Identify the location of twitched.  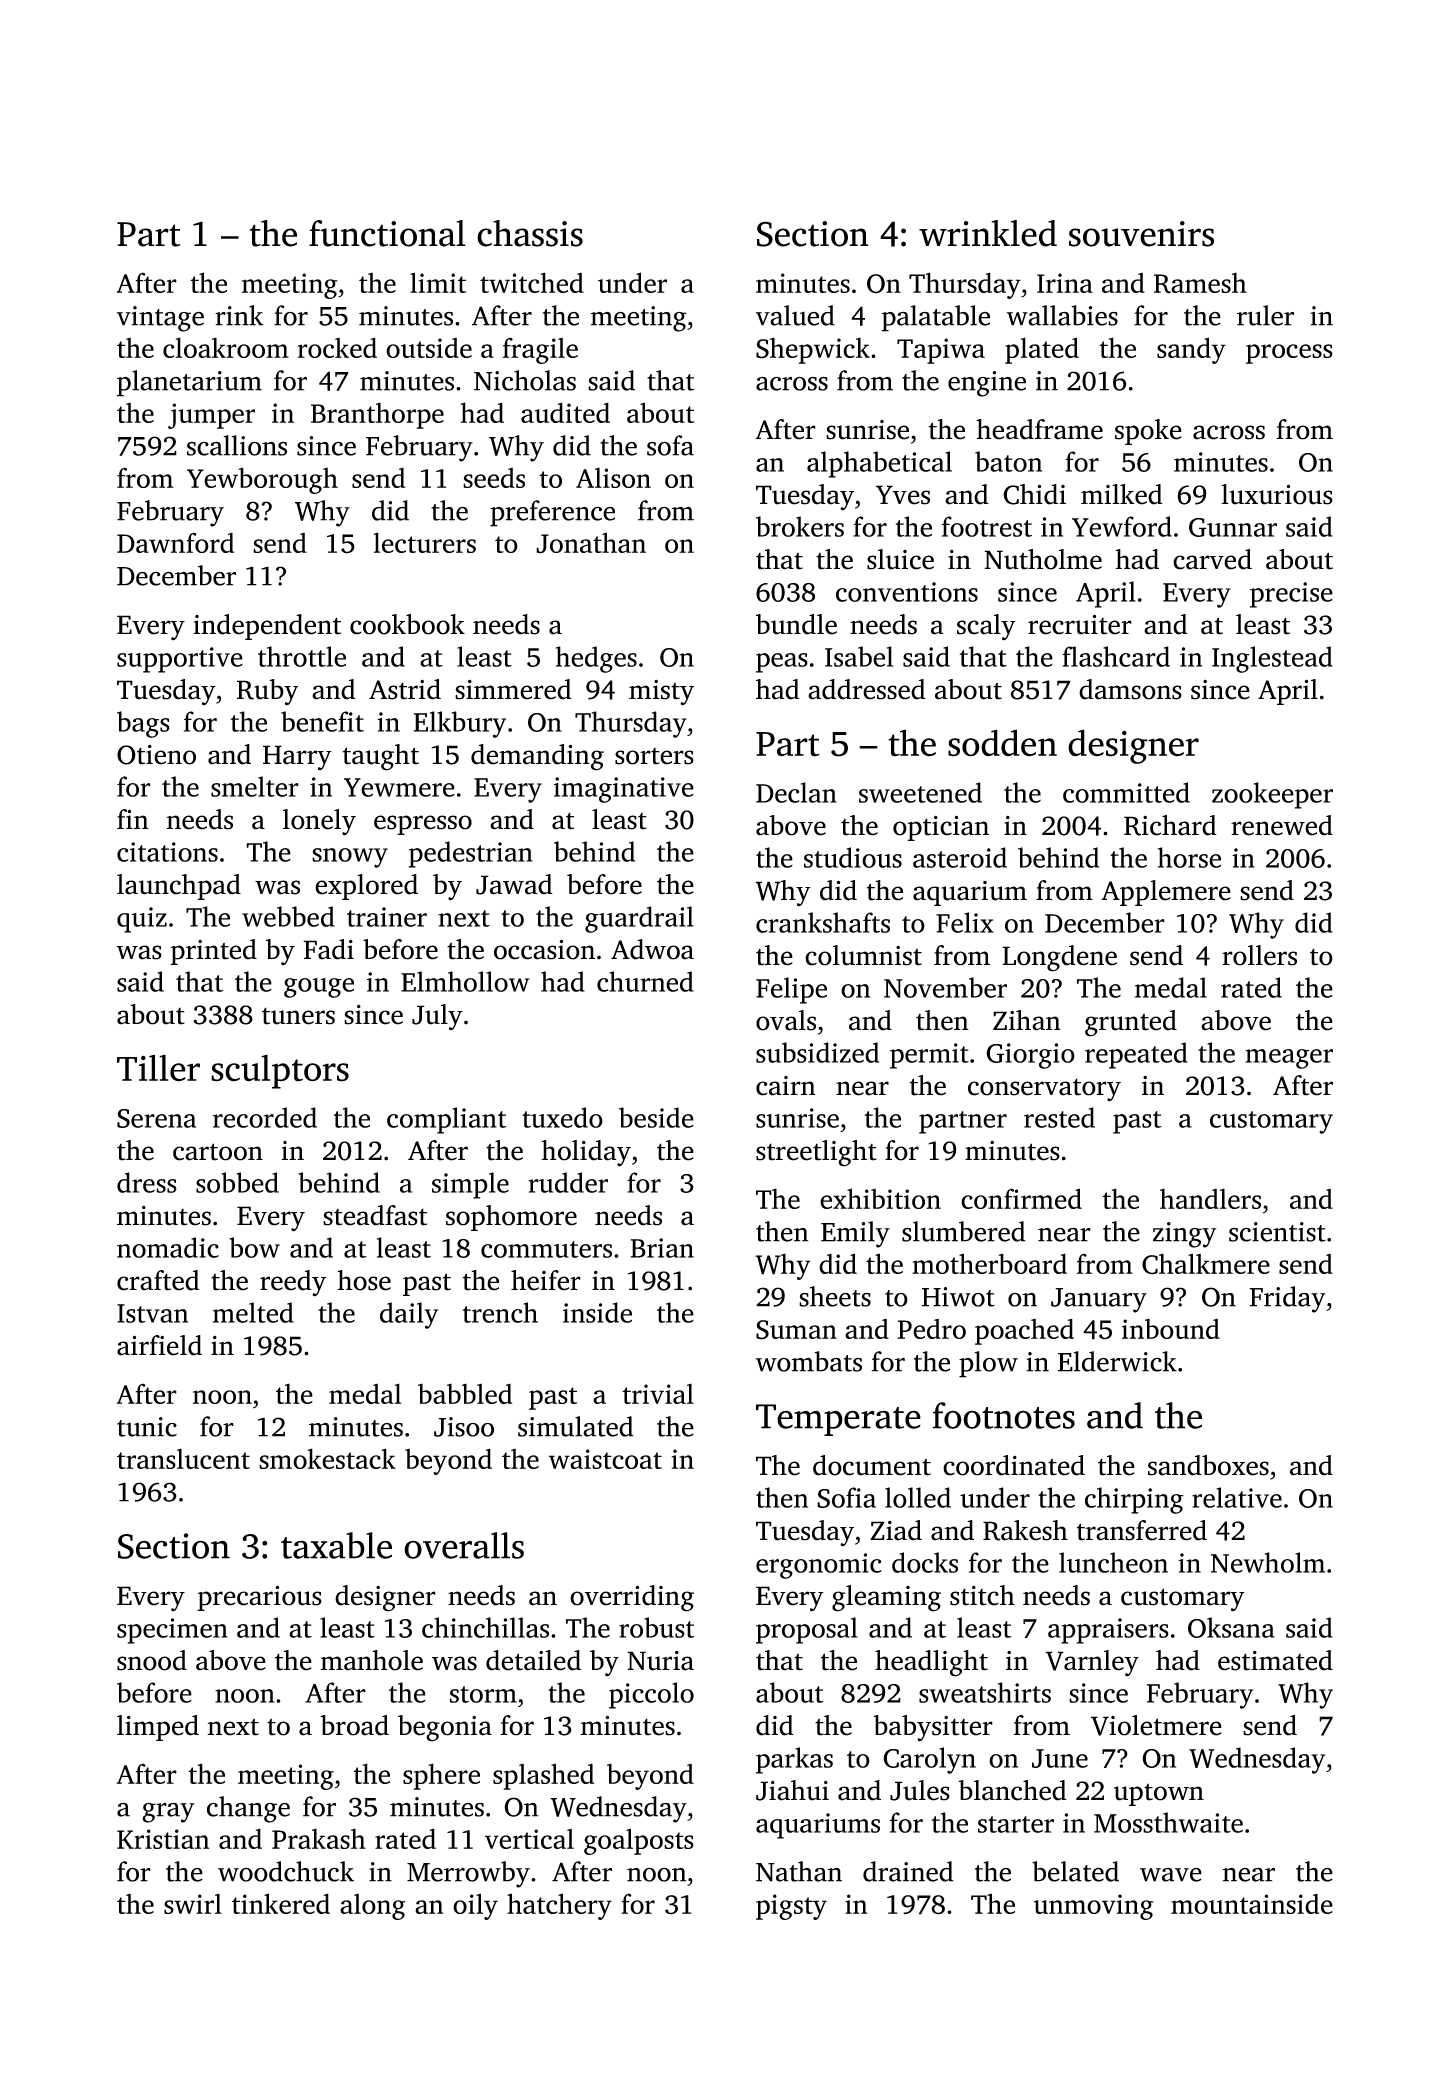
(532, 282).
